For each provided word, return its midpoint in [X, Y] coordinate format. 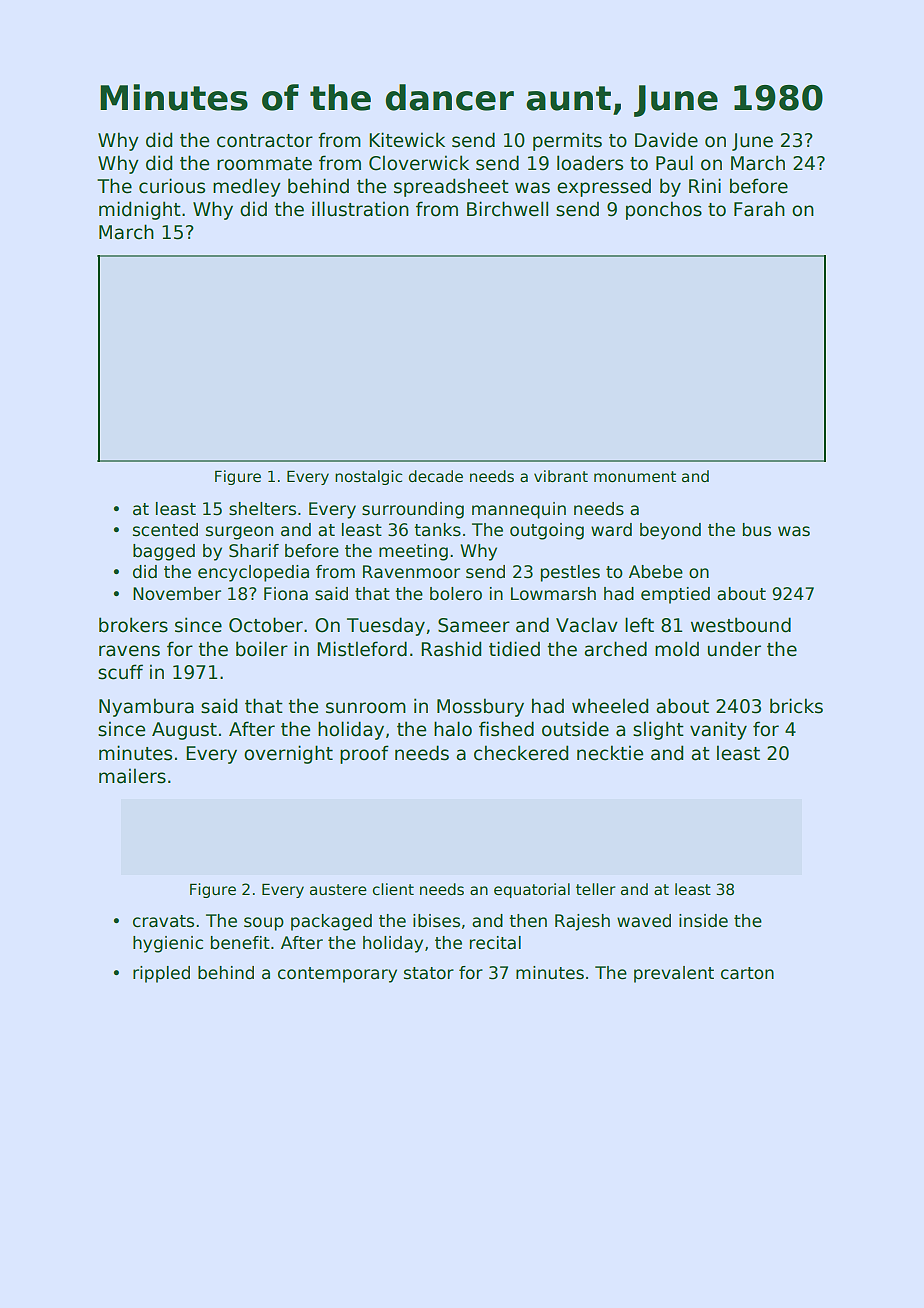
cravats [163, 921]
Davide [666, 140]
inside [703, 921]
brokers [133, 625]
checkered [521, 753]
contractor [265, 141]
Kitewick [407, 140]
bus [757, 530]
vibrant [561, 476]
